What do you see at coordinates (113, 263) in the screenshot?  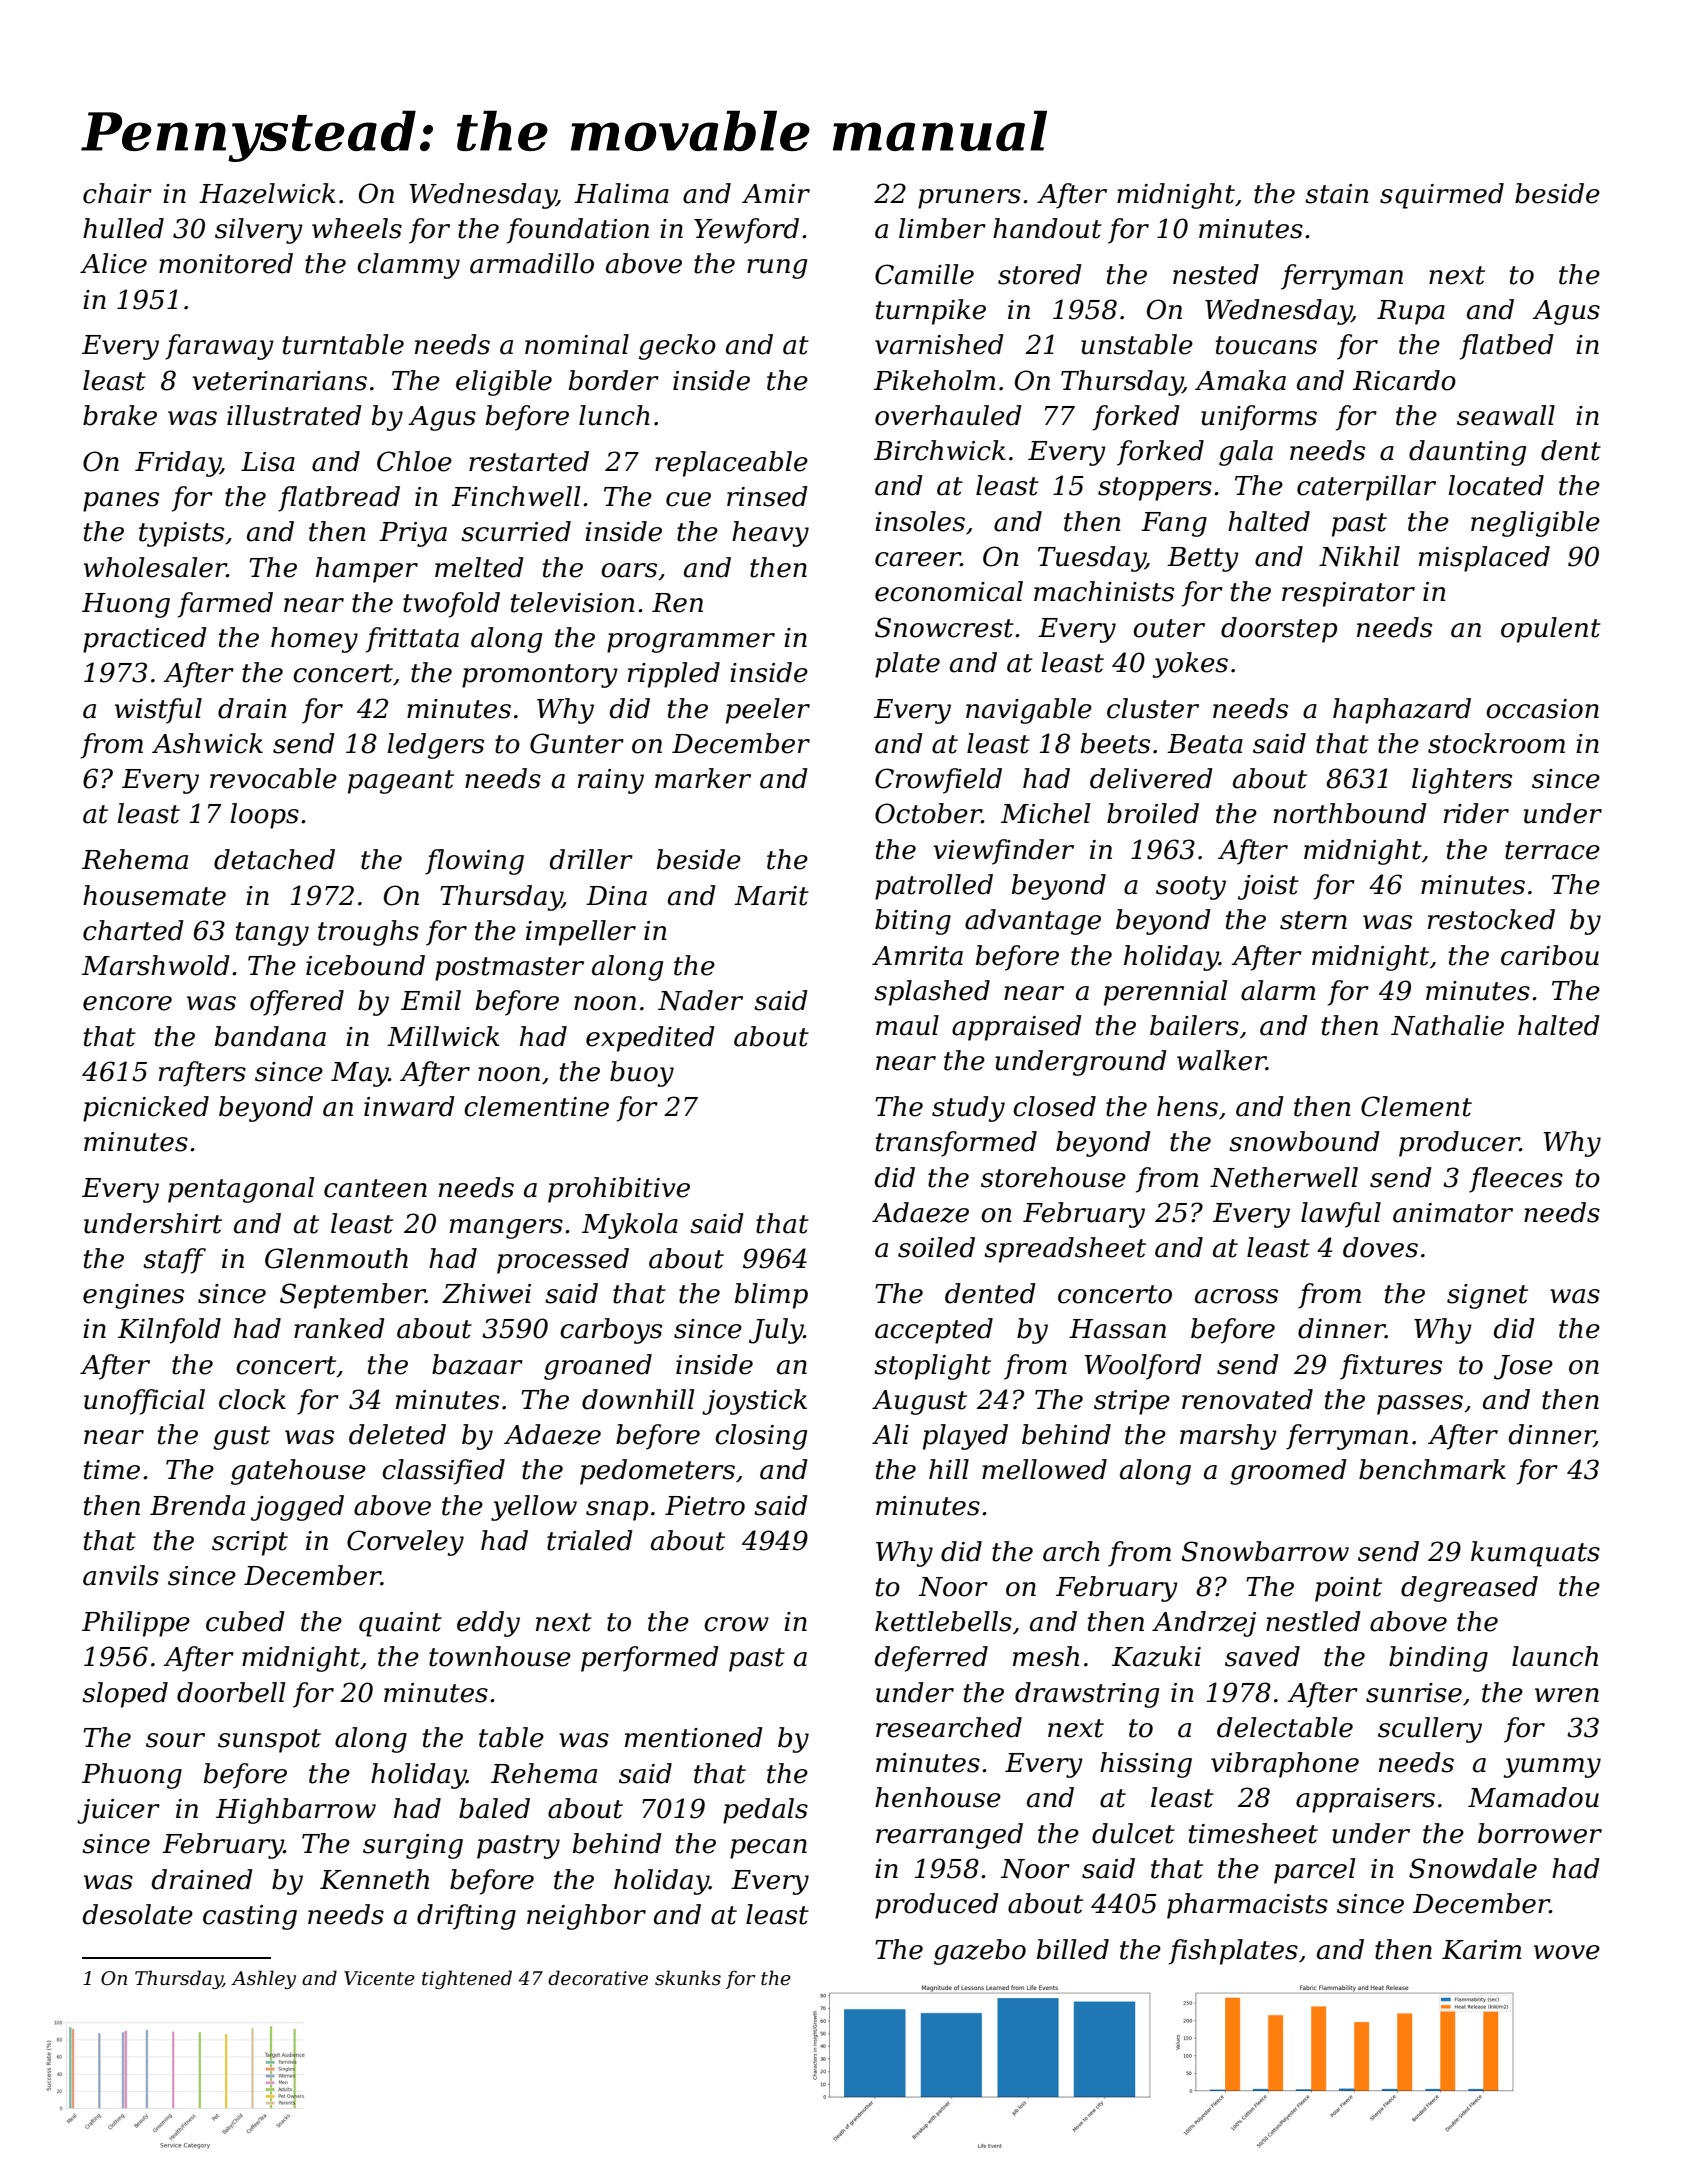 I see `Alice` at bounding box center [113, 263].
